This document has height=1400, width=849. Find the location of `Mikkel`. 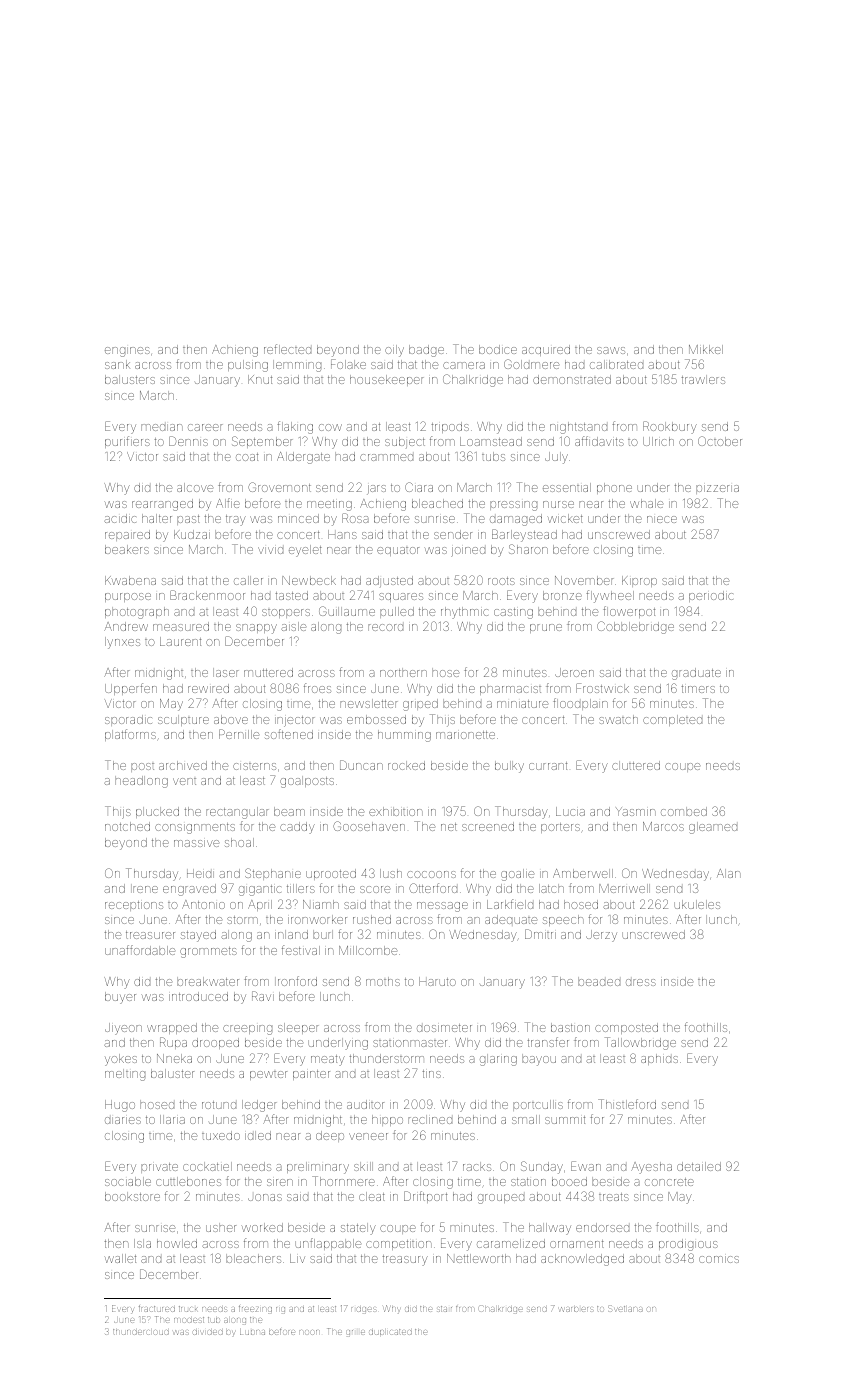

Mikkel is located at coordinates (706, 349).
